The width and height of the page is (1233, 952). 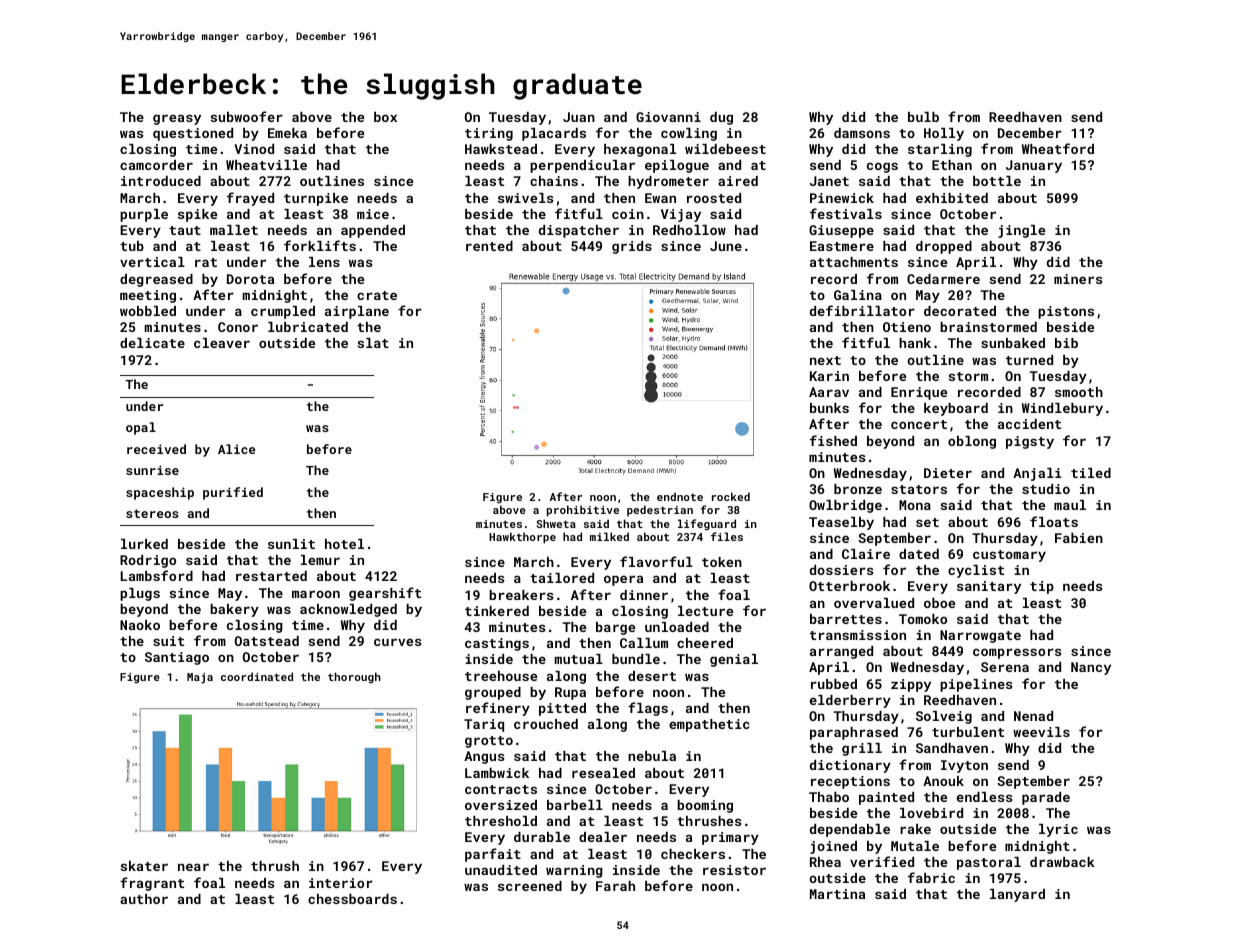 What do you see at coordinates (837, 894) in the page?
I see `Martina` at bounding box center [837, 894].
